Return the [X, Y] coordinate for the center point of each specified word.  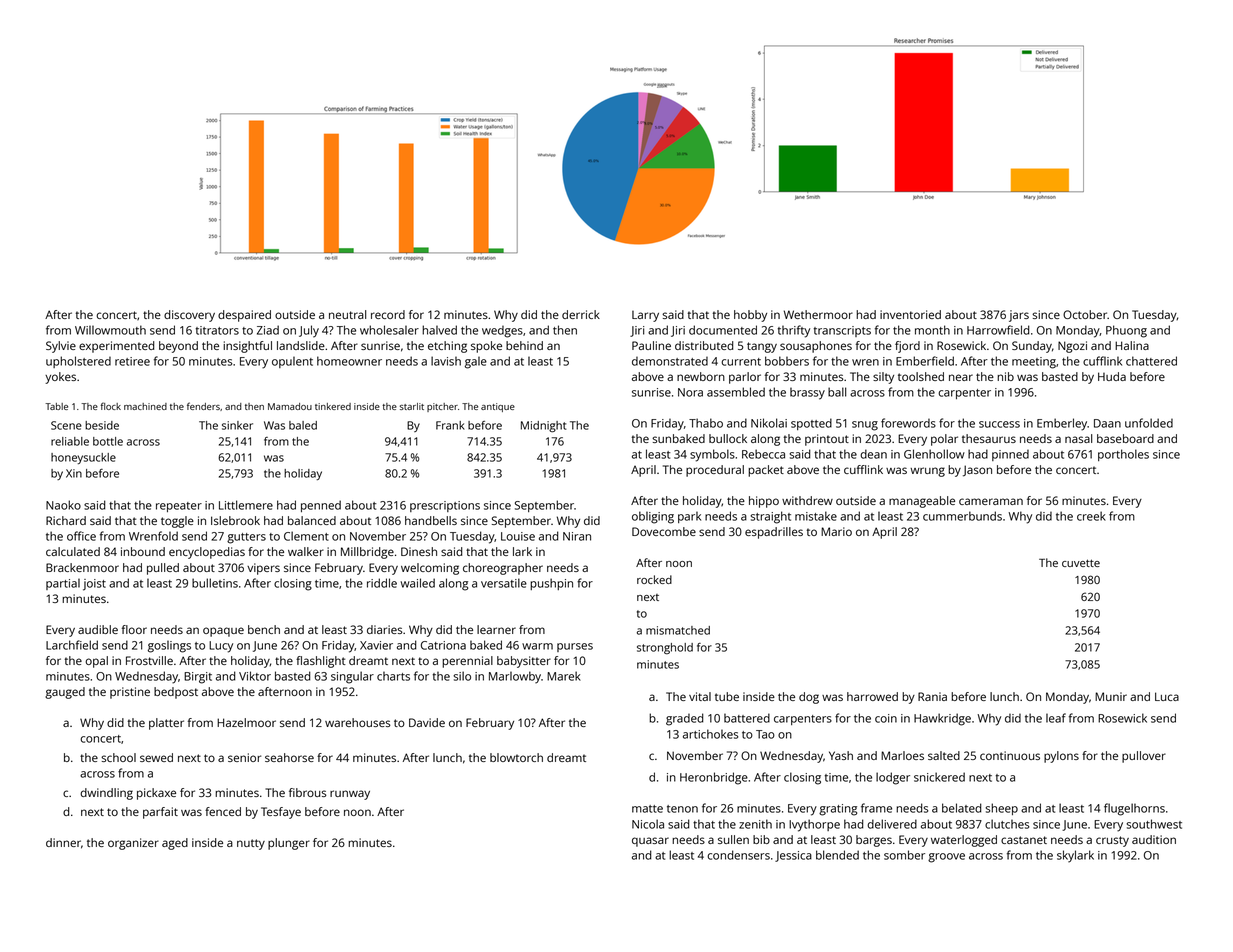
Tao [765, 734]
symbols [712, 455]
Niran [577, 536]
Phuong [1126, 331]
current [741, 362]
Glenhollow [934, 454]
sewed [156, 757]
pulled [163, 569]
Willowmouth [110, 330]
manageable [922, 502]
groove [946, 858]
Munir [1111, 696]
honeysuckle [83, 458]
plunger [289, 844]
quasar [650, 842]
